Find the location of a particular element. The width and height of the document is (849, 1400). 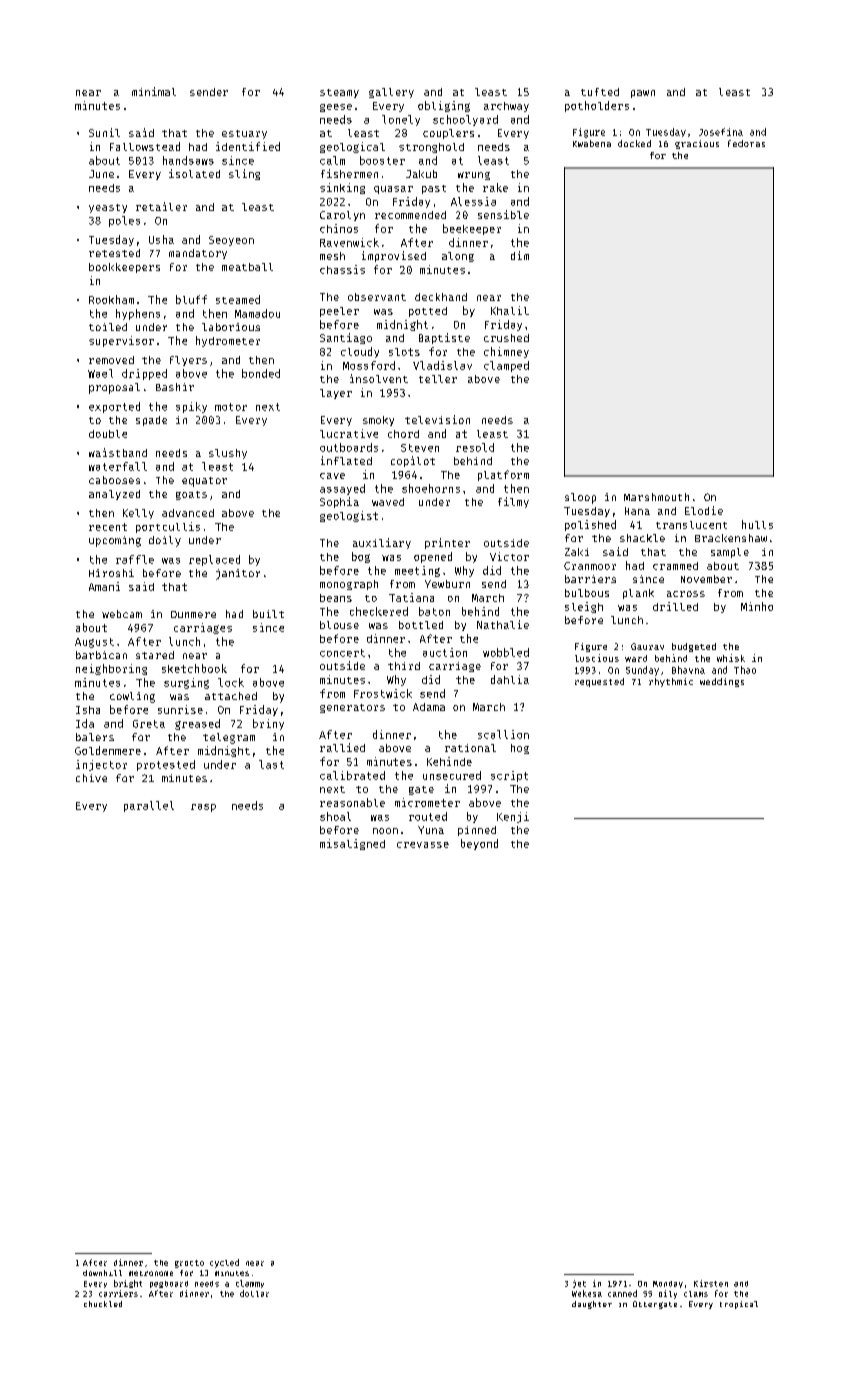

Kenji is located at coordinates (513, 817).
